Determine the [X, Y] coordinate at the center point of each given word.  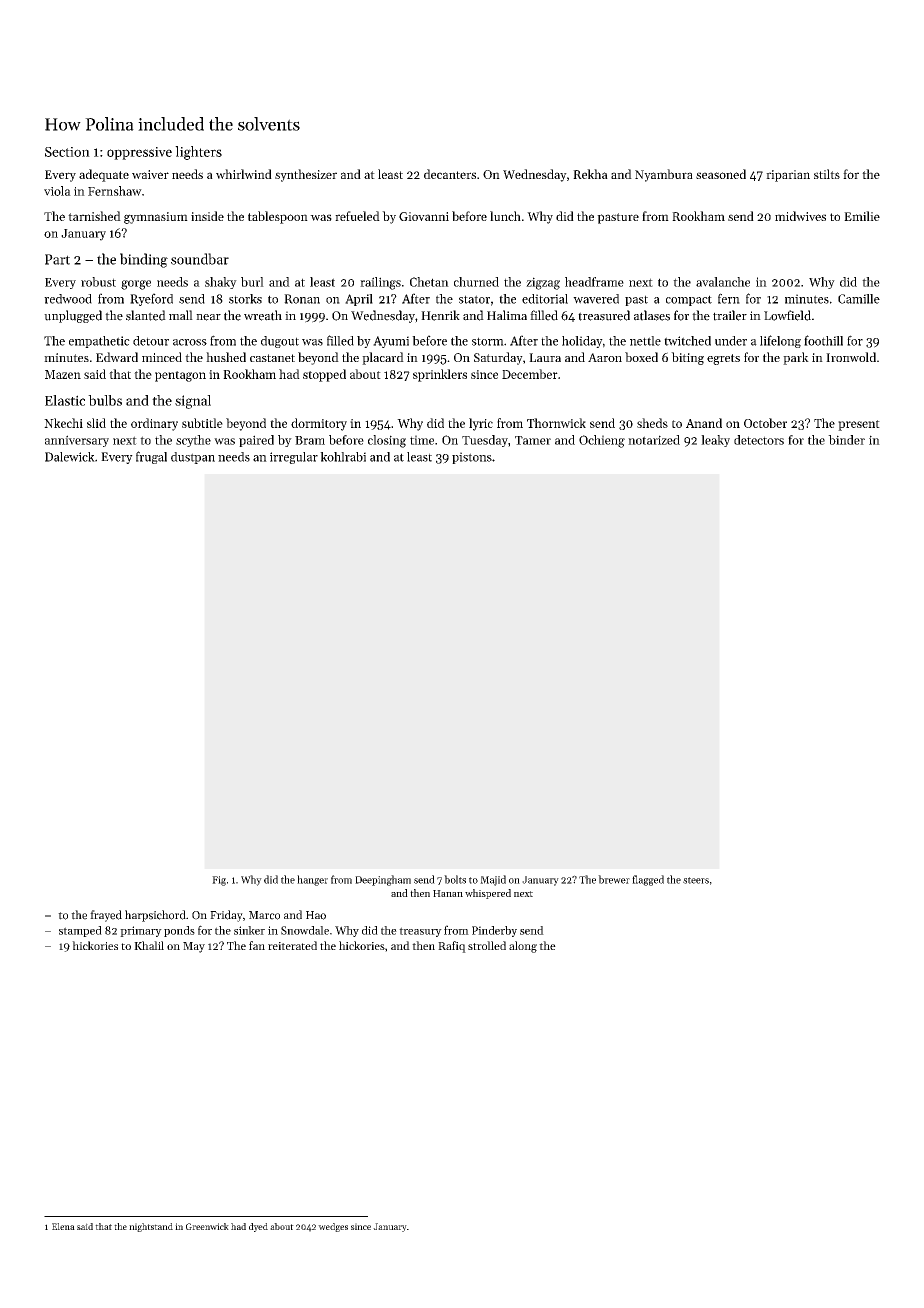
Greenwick [207, 1226]
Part [57, 259]
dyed [258, 1227]
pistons [472, 458]
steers [696, 880]
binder [846, 440]
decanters [450, 174]
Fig [219, 881]
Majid [493, 880]
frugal [151, 457]
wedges [333, 1227]
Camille [859, 299]
